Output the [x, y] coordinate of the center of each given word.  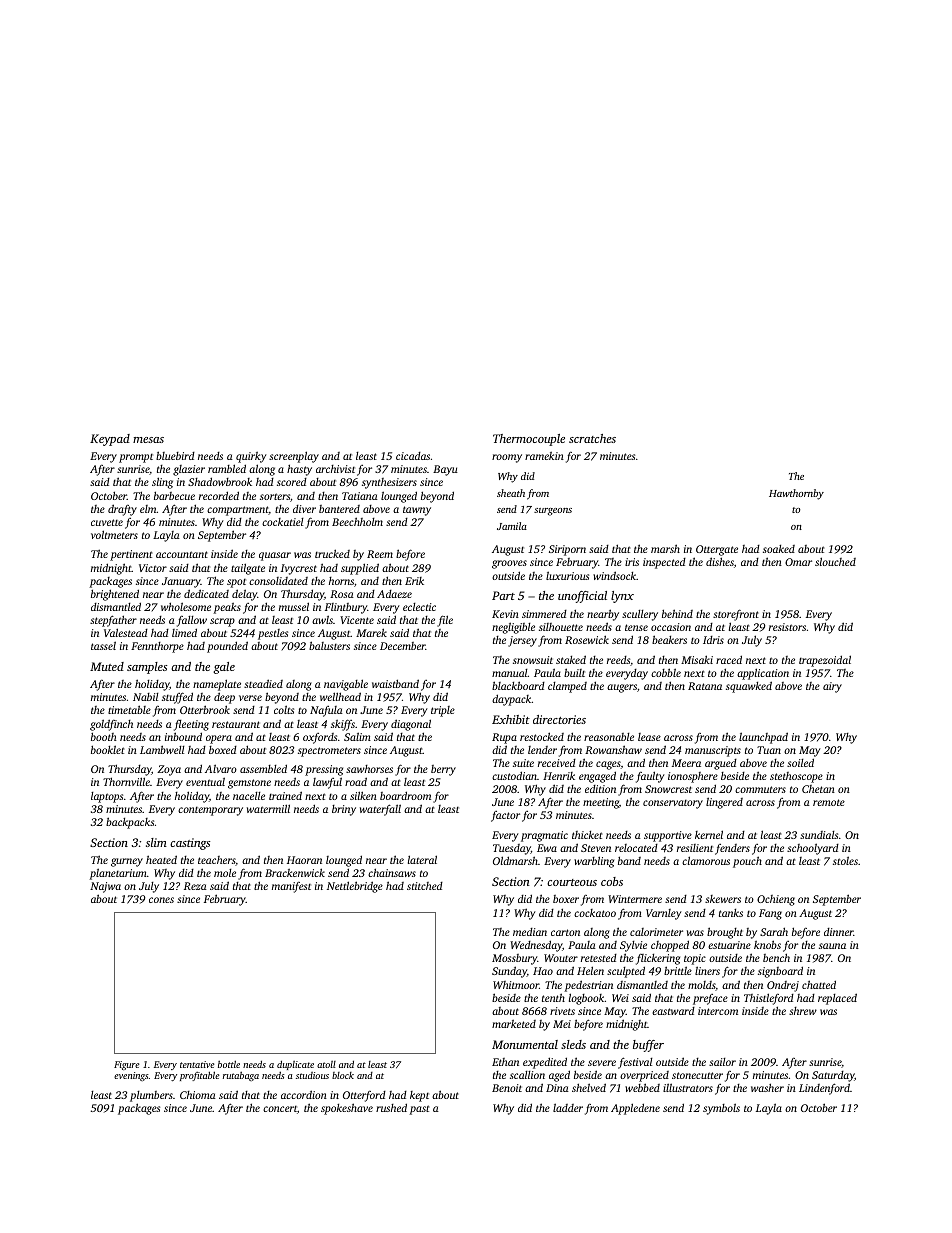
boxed [223, 750]
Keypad [110, 440]
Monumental [525, 1044]
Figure [126, 1065]
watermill [268, 808]
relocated [636, 848]
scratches [592, 438]
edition [600, 789]
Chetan [818, 789]
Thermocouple [529, 440]
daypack [512, 700]
